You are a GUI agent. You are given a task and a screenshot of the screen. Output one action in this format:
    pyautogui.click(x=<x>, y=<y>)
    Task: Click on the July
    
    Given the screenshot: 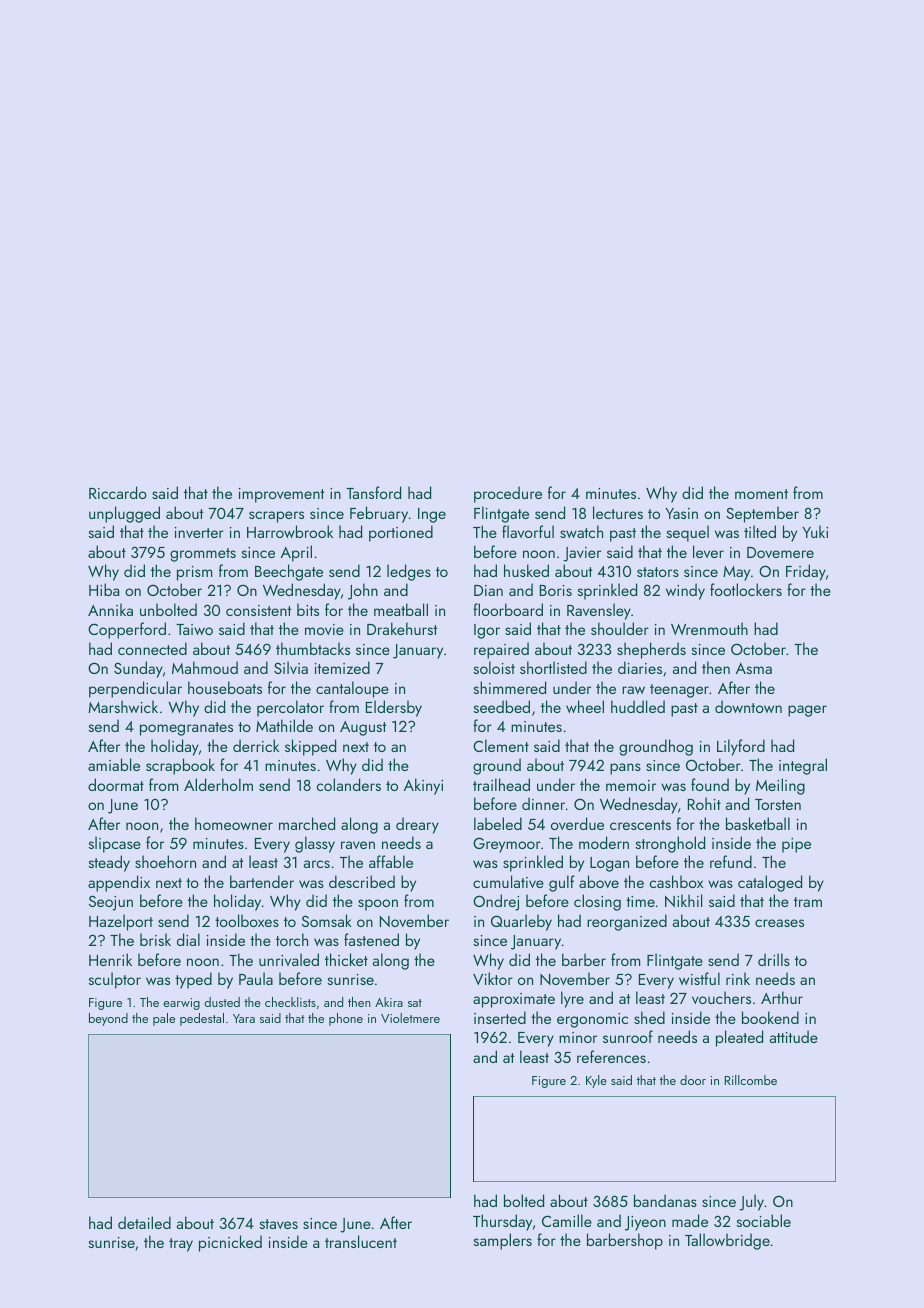 What is the action you would take?
    pyautogui.click(x=751, y=1202)
